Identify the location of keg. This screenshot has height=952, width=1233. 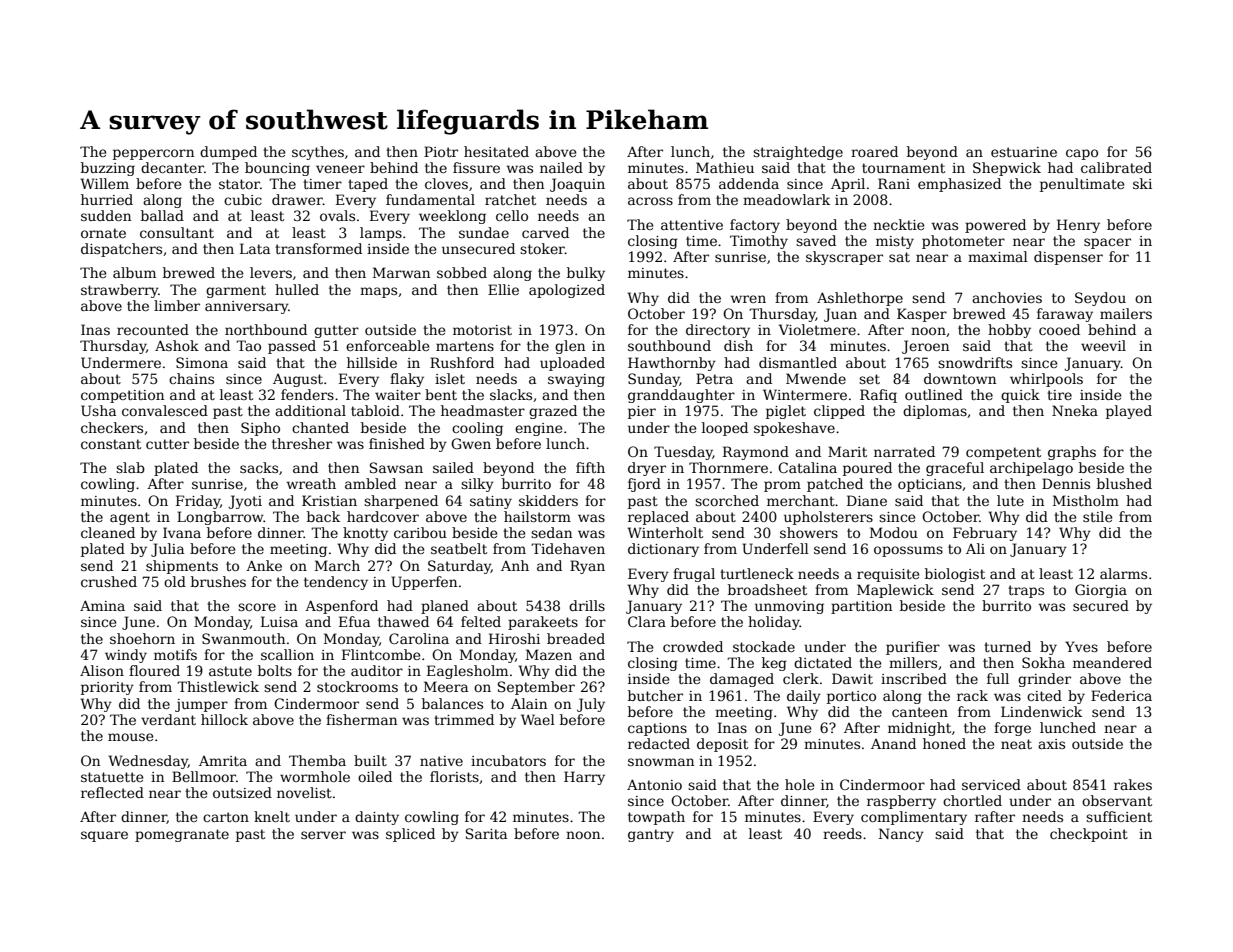
(774, 664).
